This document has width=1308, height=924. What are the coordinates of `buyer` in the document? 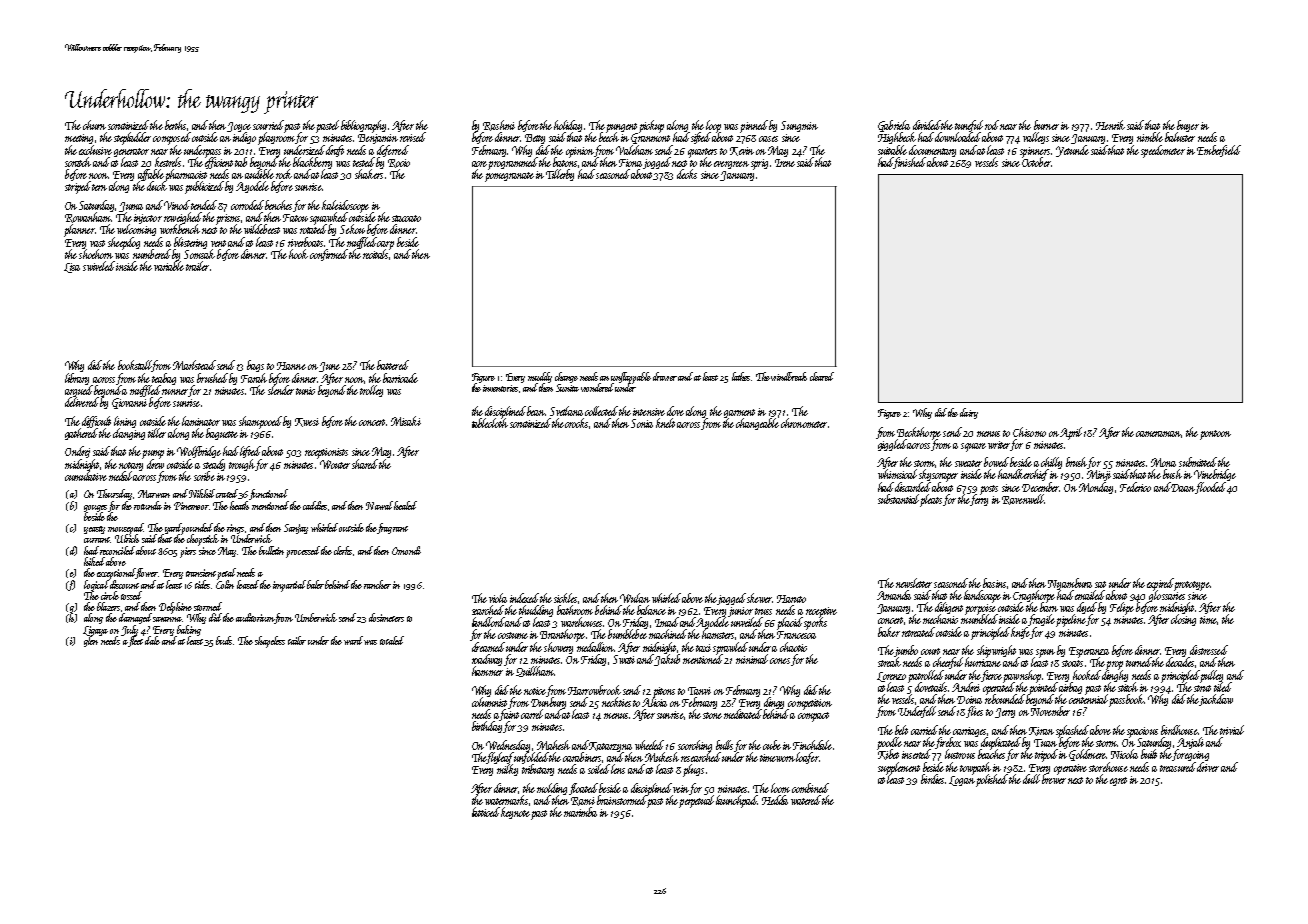 It's located at (1188, 126).
